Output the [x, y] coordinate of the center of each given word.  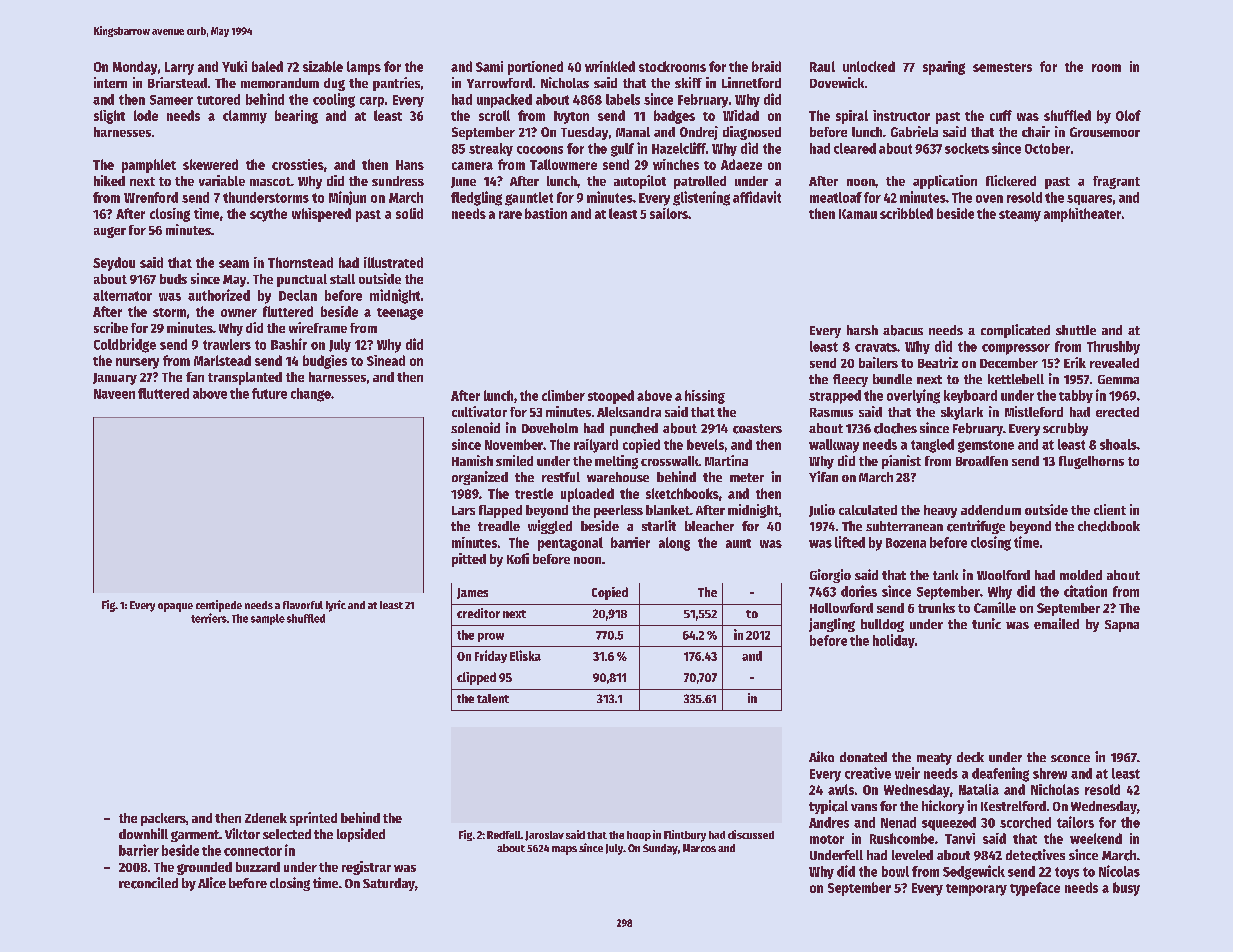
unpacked [504, 101]
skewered [210, 164]
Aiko [821, 756]
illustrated [393, 262]
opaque [175, 607]
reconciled [148, 883]
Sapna [1122, 626]
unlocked [869, 66]
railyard [596, 446]
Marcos [699, 848]
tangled [932, 446]
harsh [862, 330]
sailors [669, 213]
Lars [463, 510]
